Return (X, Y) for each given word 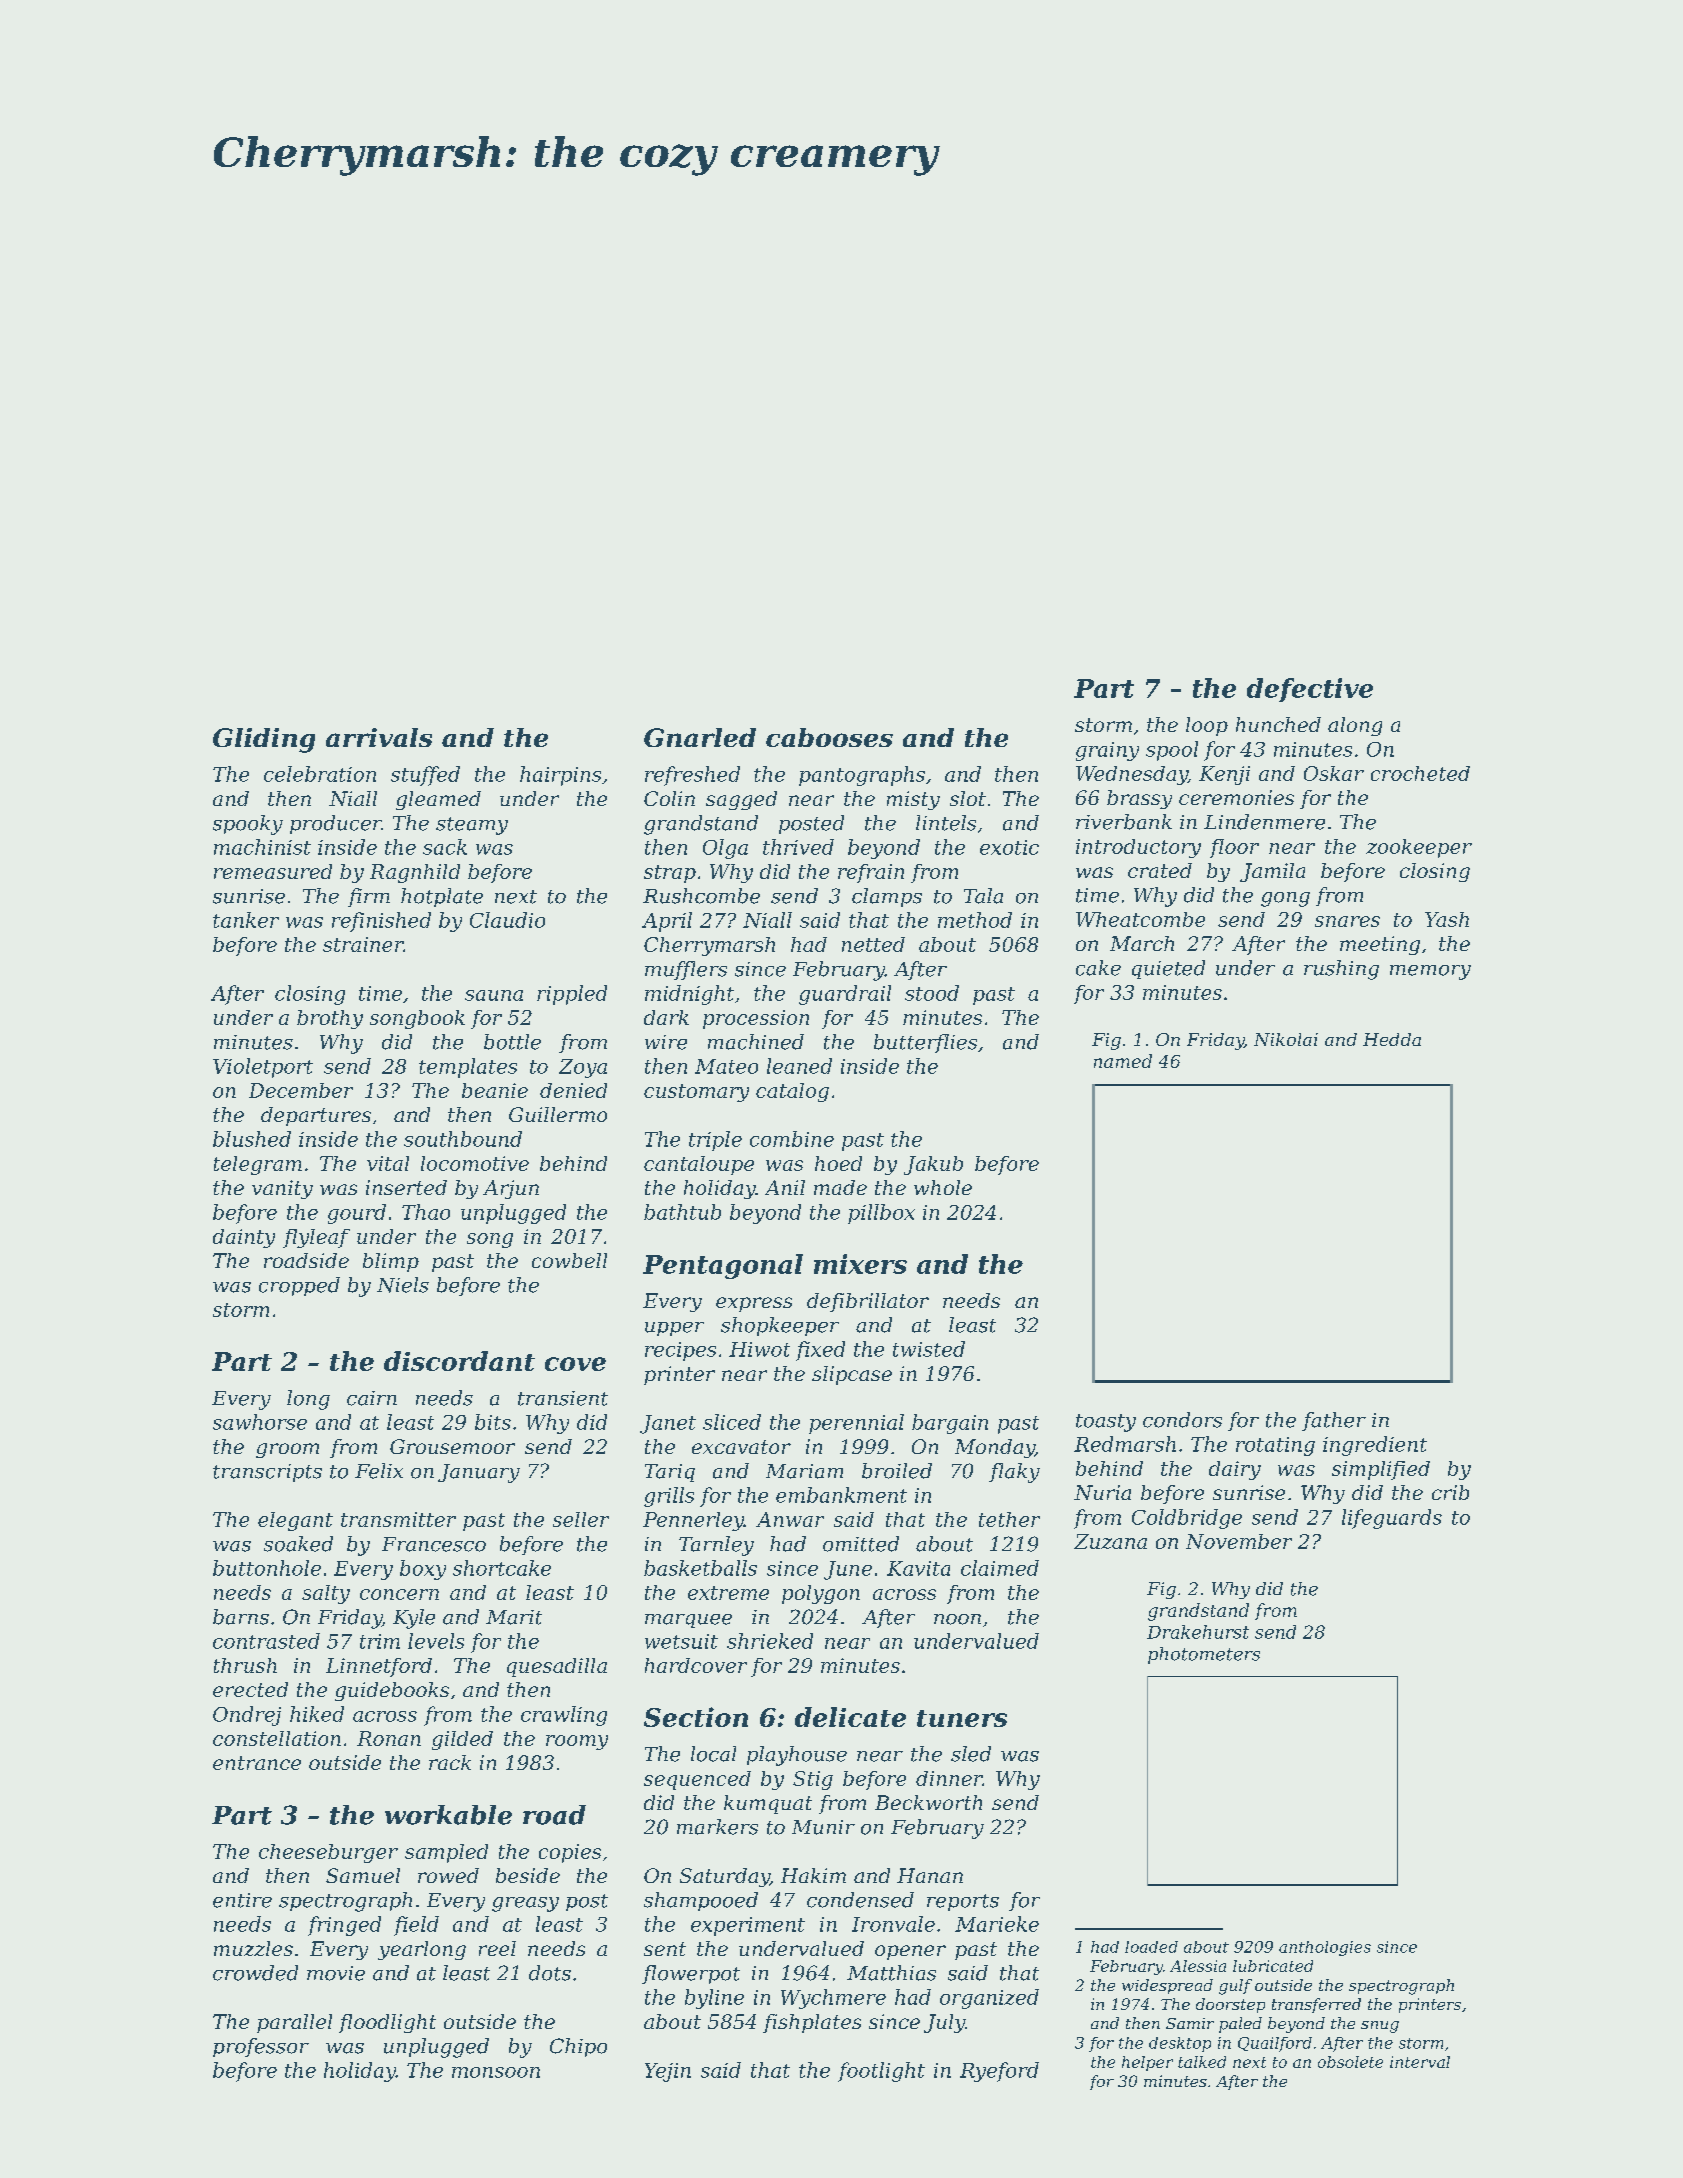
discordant (459, 1361)
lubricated (1273, 1966)
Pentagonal (723, 1266)
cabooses (829, 737)
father (1334, 1421)
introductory (1138, 848)
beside (528, 1875)
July (944, 2023)
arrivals (379, 737)
